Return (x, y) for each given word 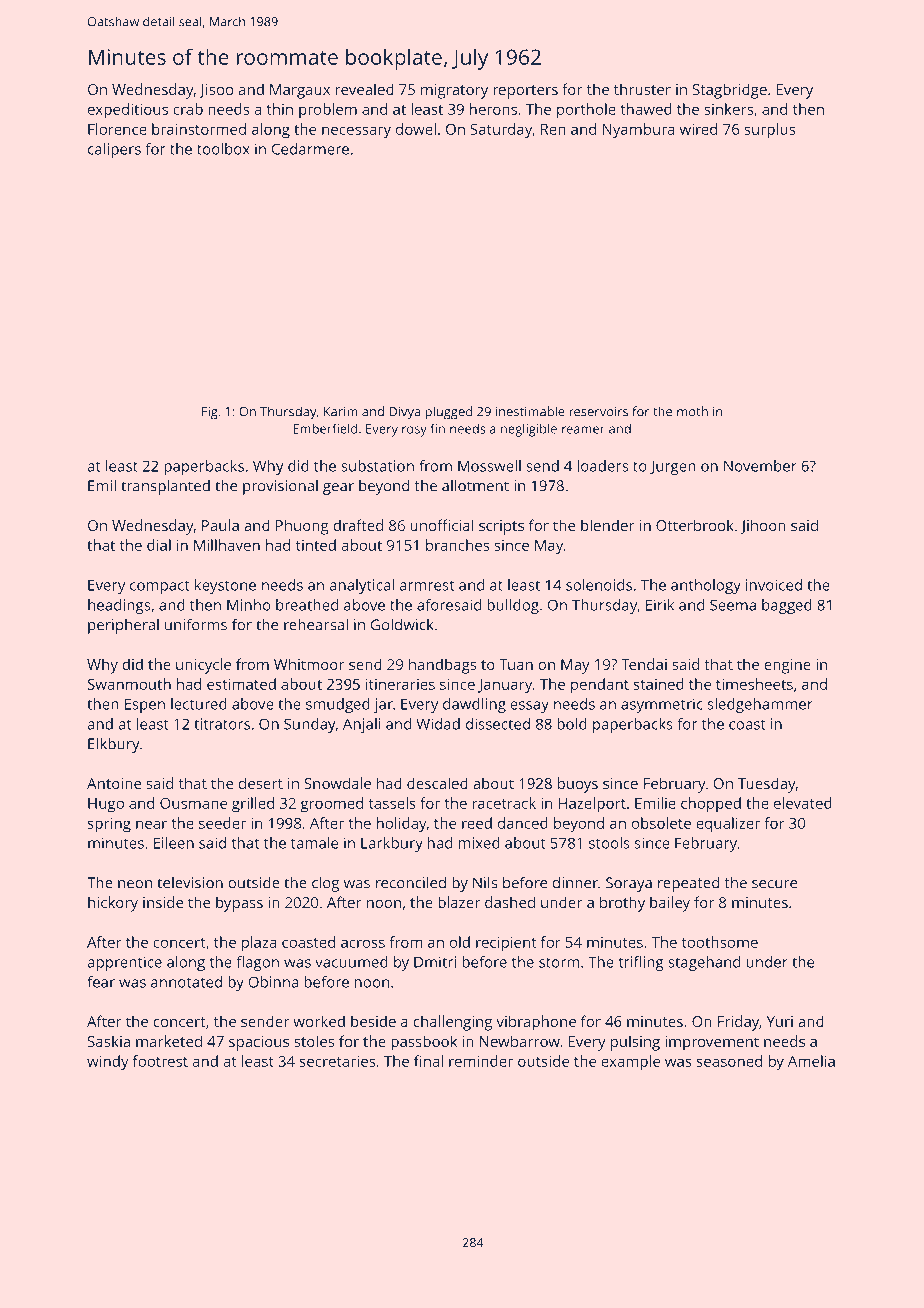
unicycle (203, 666)
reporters (525, 92)
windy (107, 1063)
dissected (498, 724)
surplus (769, 131)
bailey (670, 904)
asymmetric (662, 705)
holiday (401, 825)
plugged (448, 413)
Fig (210, 413)
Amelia (811, 1061)
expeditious (128, 111)
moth (692, 411)
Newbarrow (520, 1041)
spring (109, 825)
